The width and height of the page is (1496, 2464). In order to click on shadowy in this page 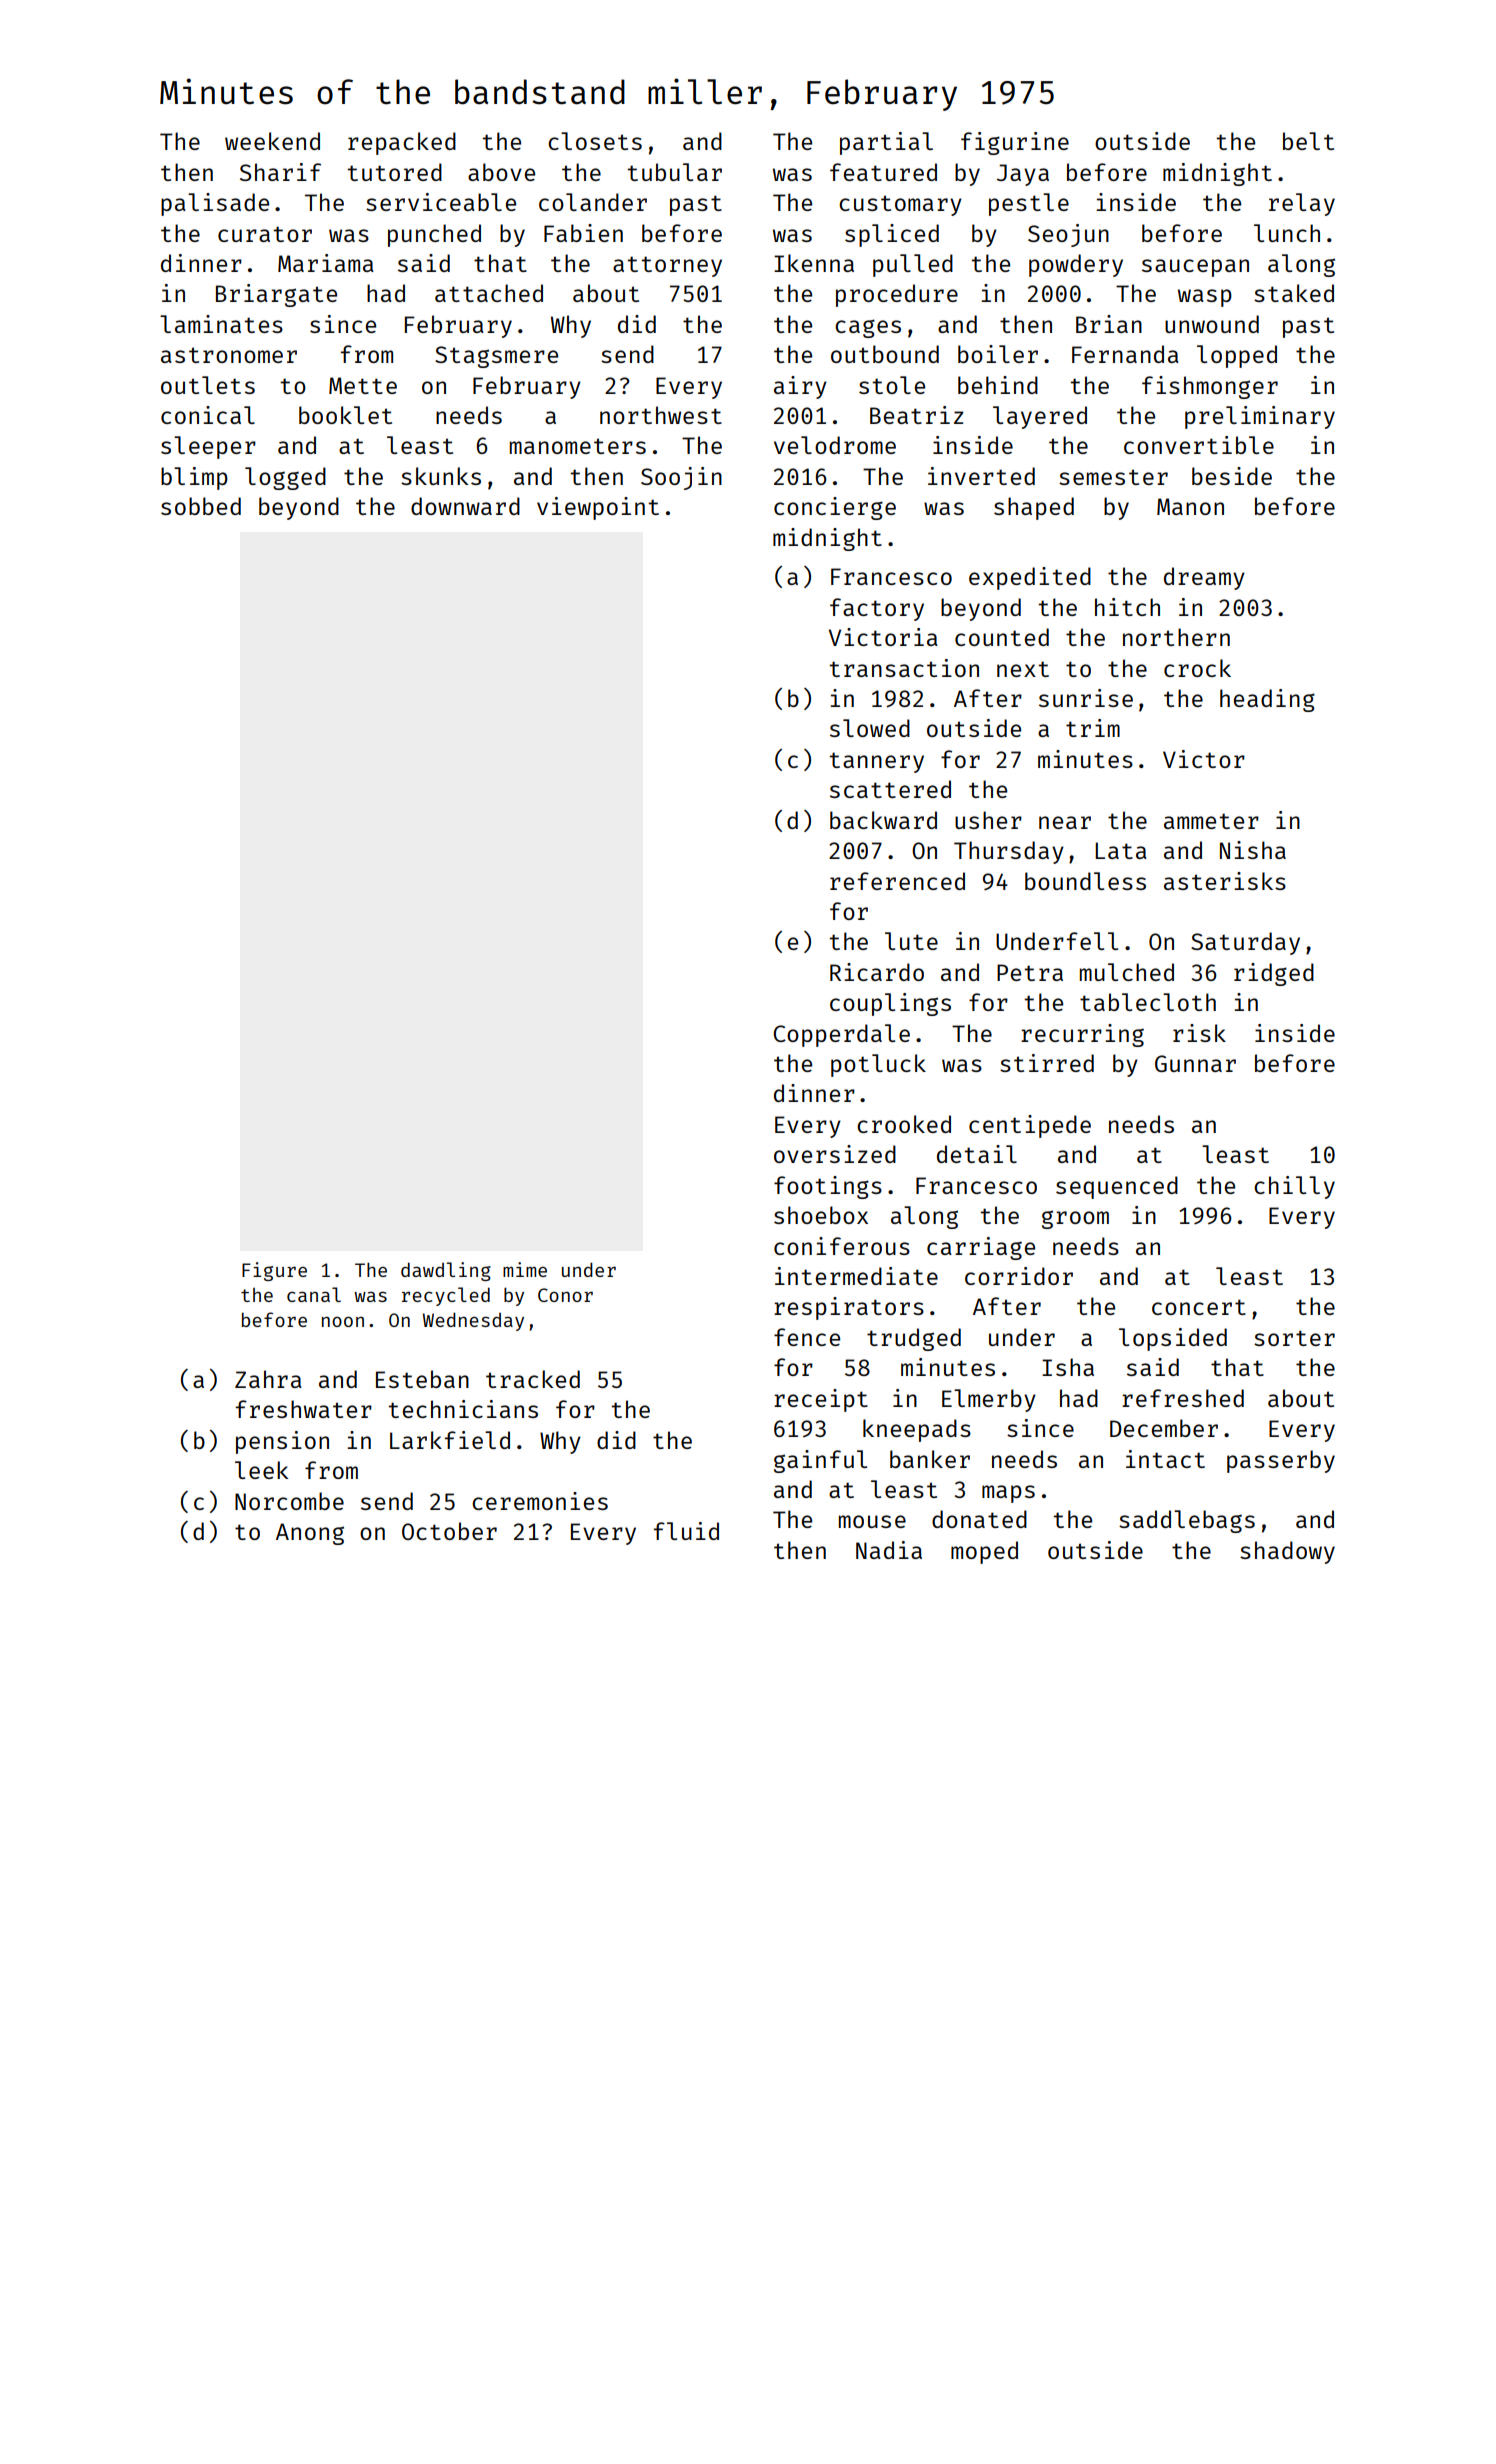, I will do `click(1287, 1552)`.
